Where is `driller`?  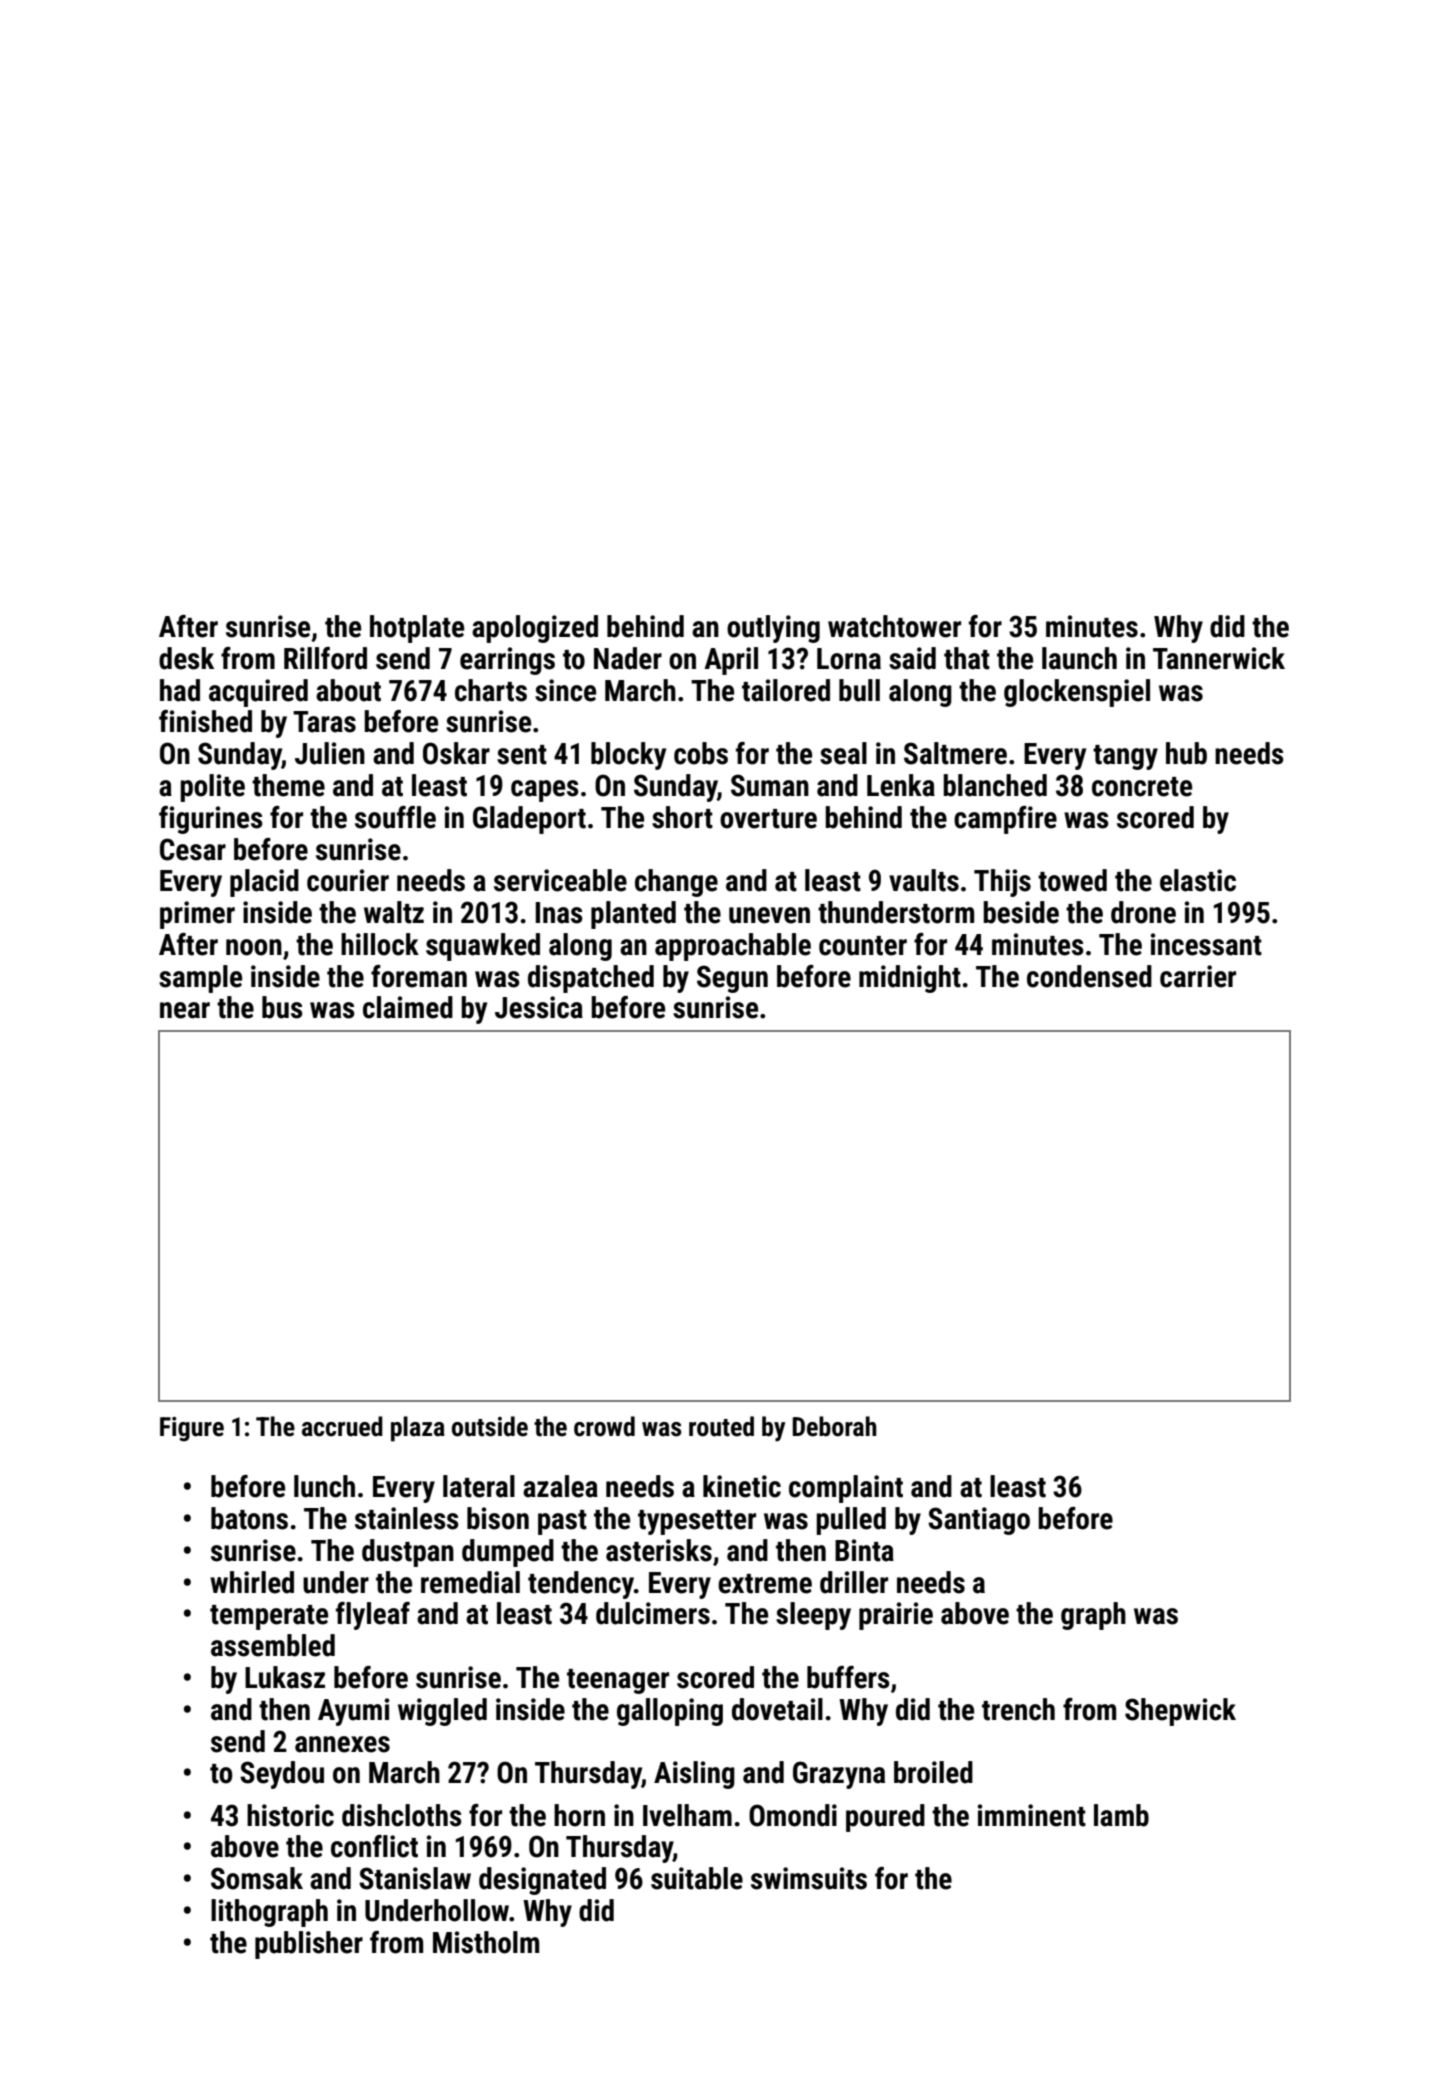 driller is located at coordinates (854, 1582).
